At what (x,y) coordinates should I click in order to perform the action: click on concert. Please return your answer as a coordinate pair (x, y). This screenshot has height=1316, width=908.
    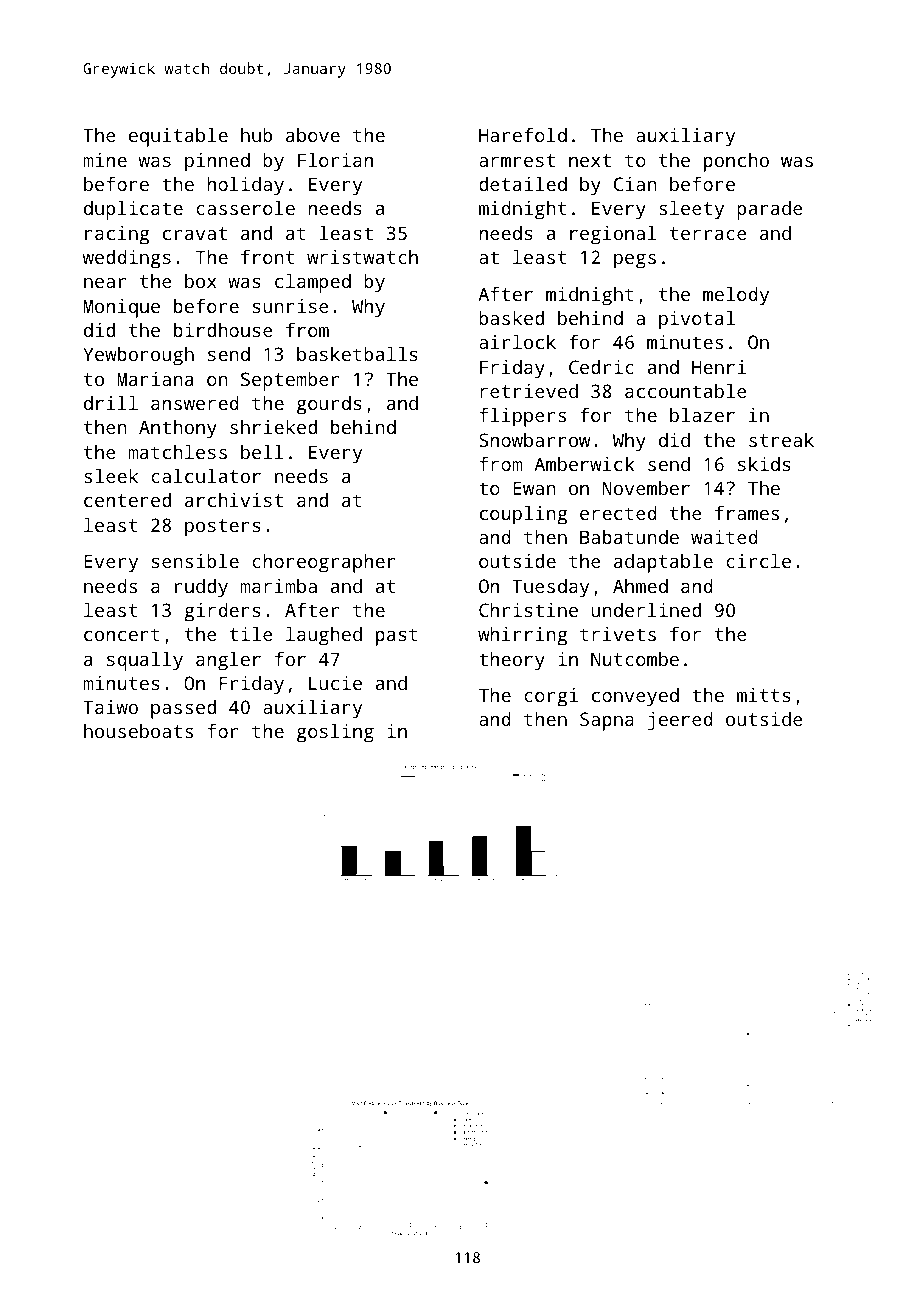
    Looking at the image, I should click on (122, 634).
